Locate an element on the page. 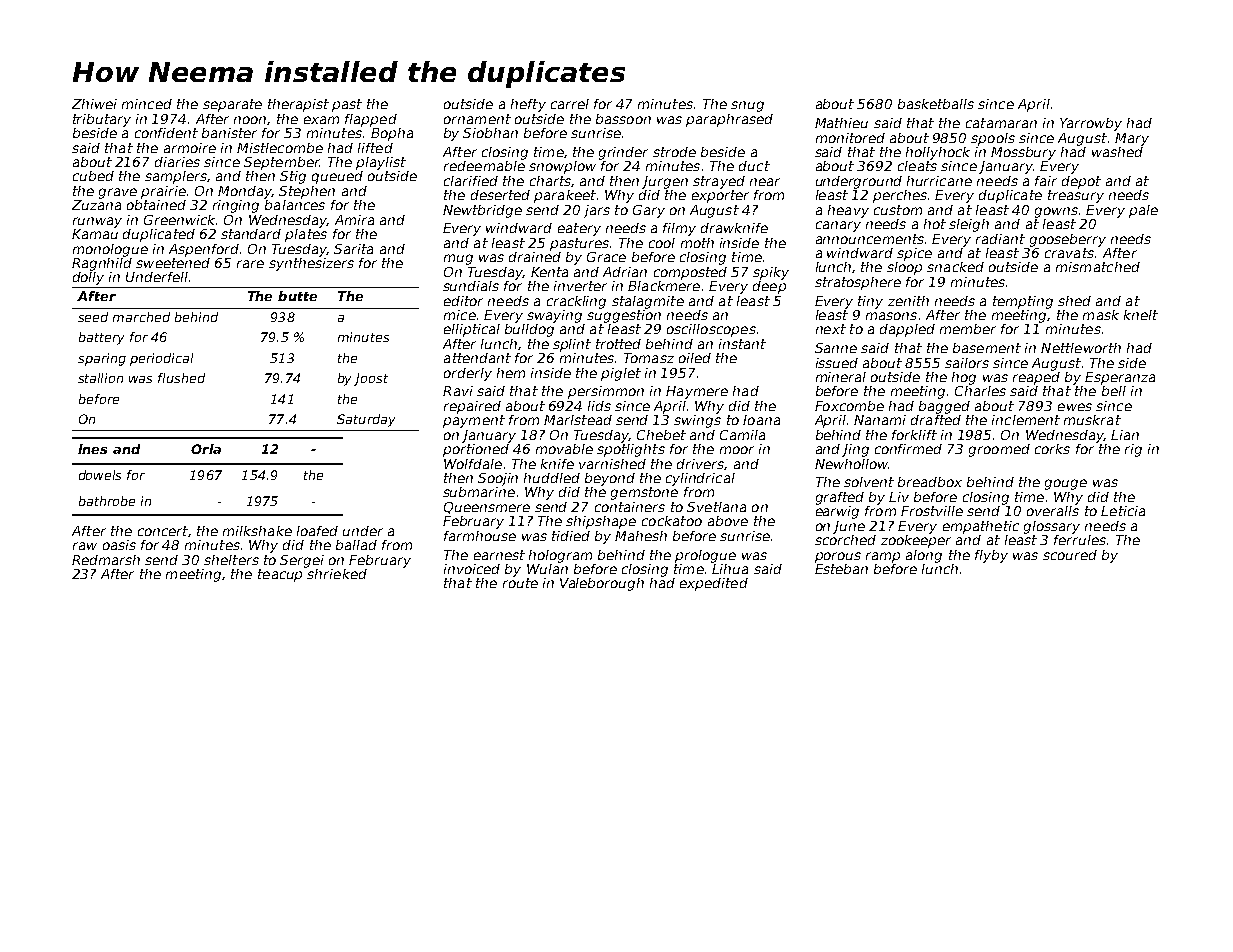 The image size is (1233, 952). basketballs is located at coordinates (936, 104).
